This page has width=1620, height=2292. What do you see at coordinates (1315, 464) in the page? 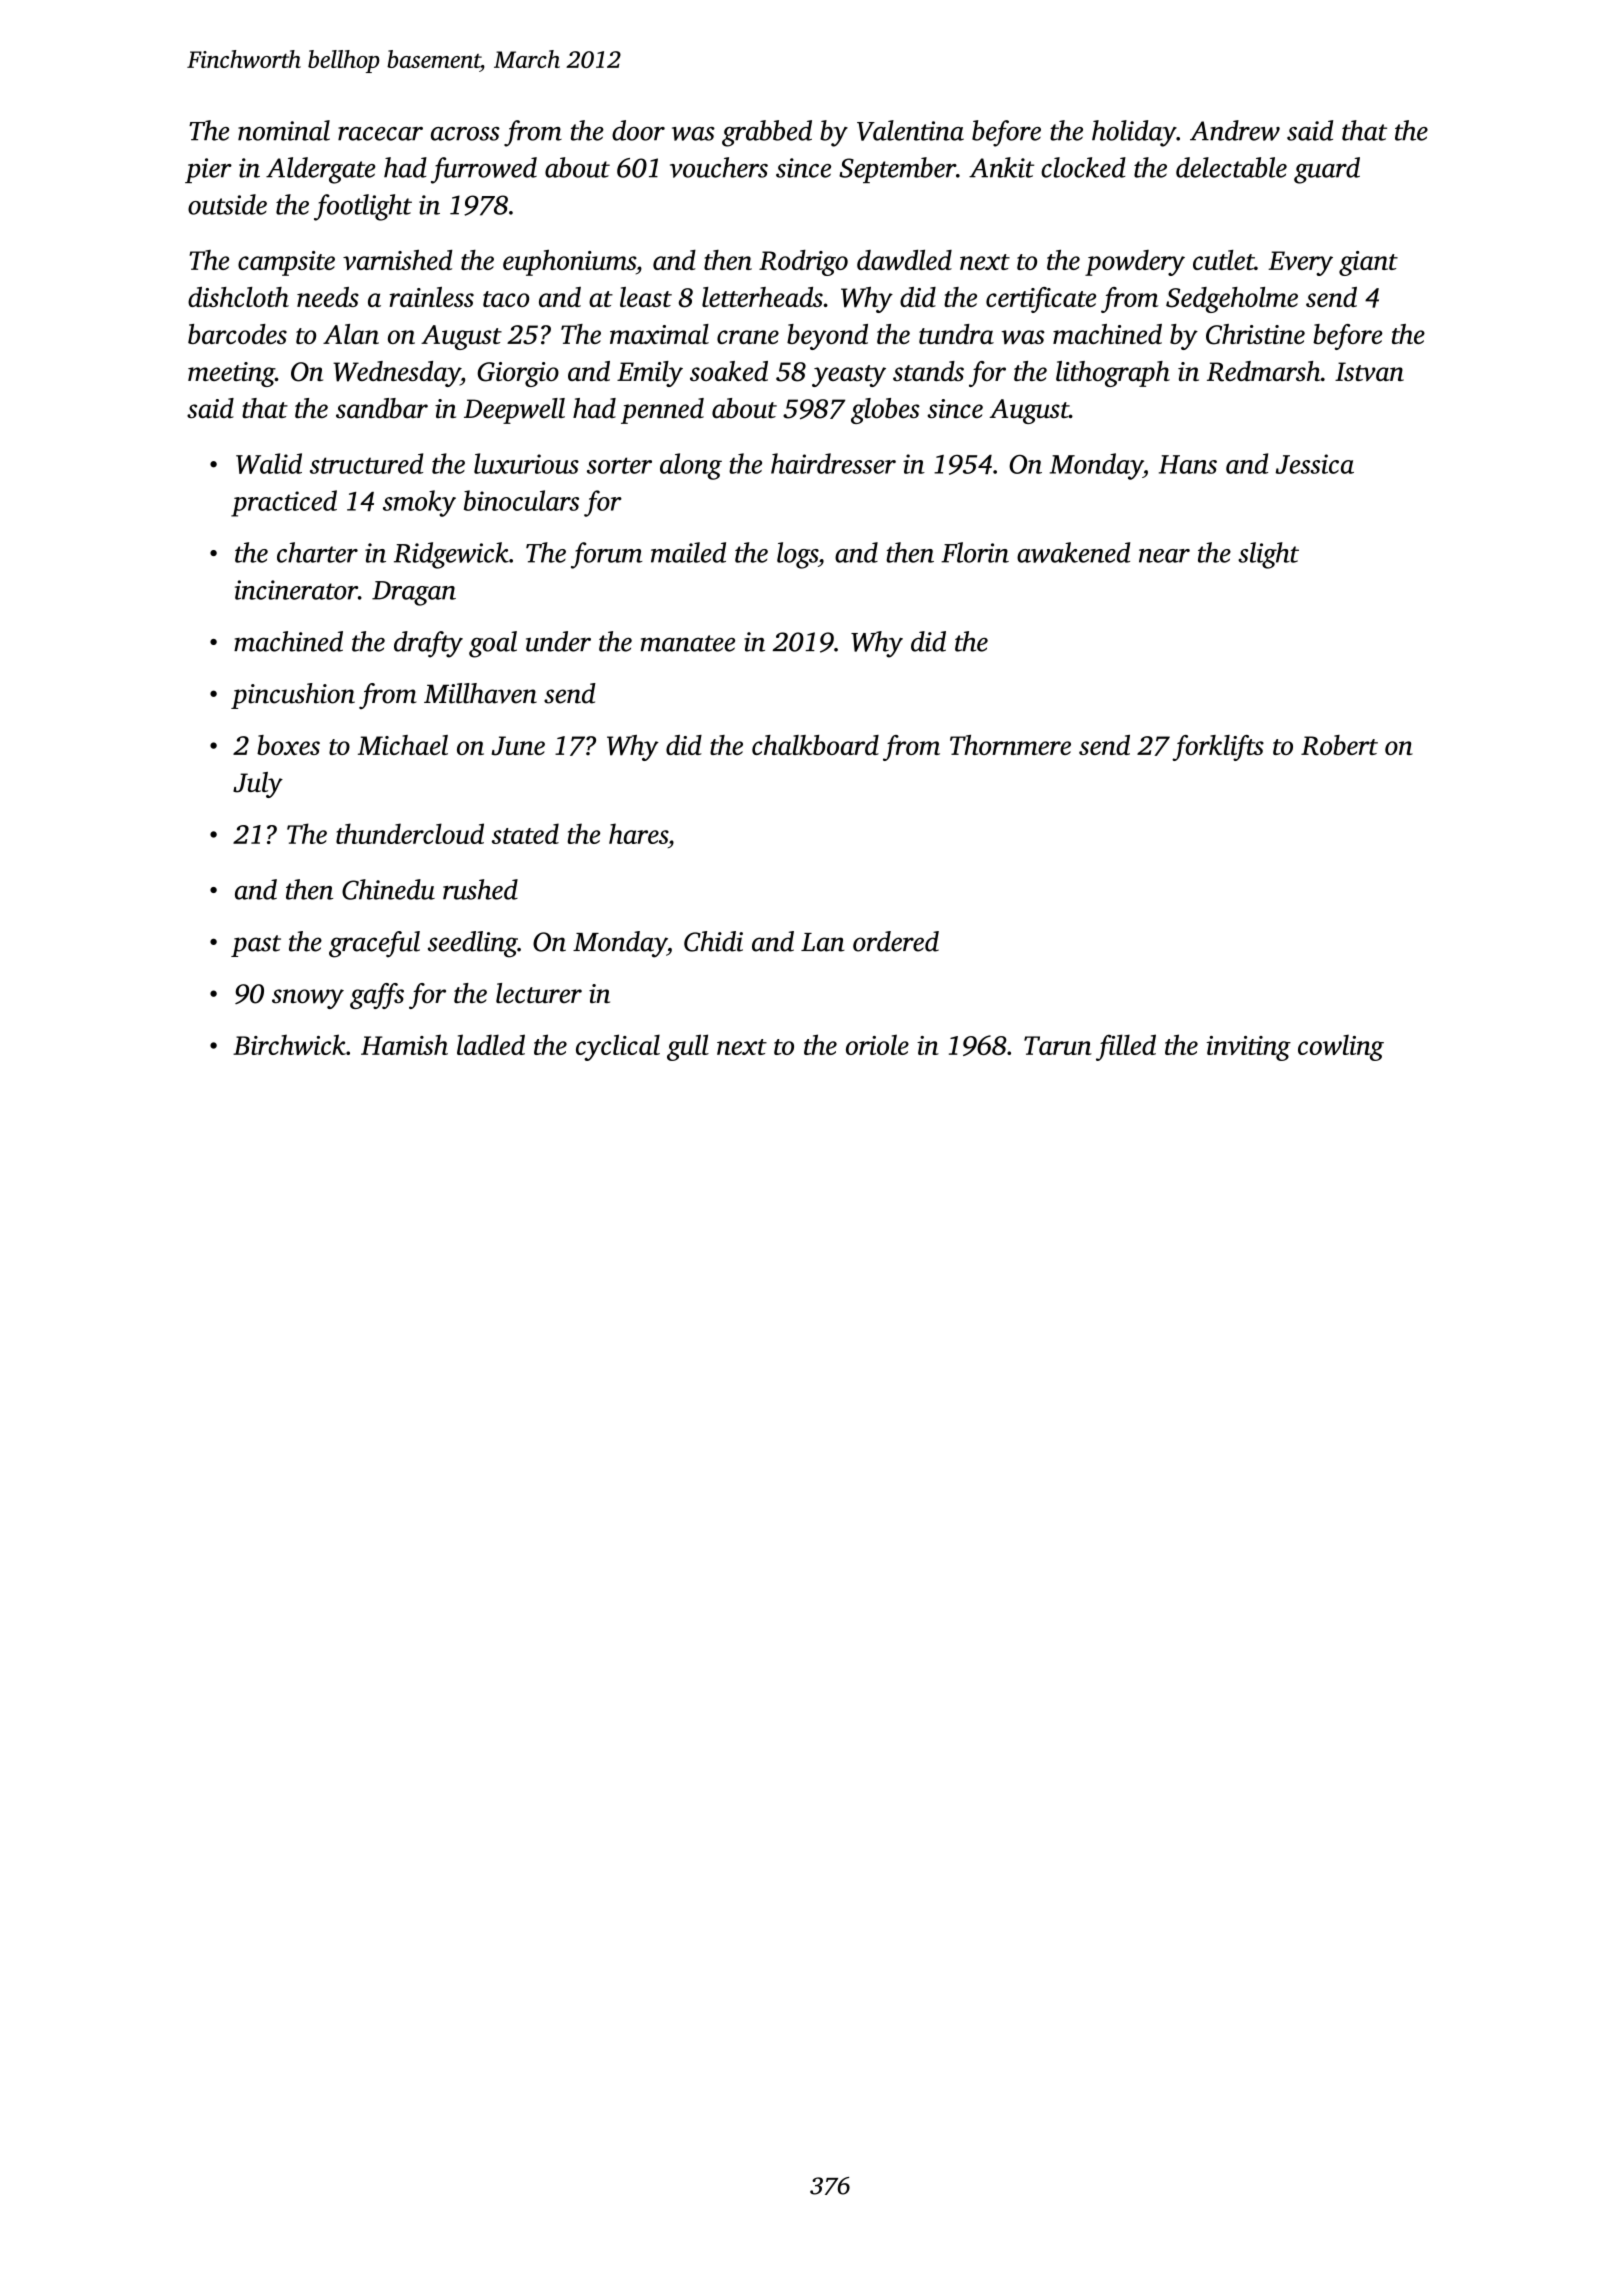
I see `Jessica` at bounding box center [1315, 464].
